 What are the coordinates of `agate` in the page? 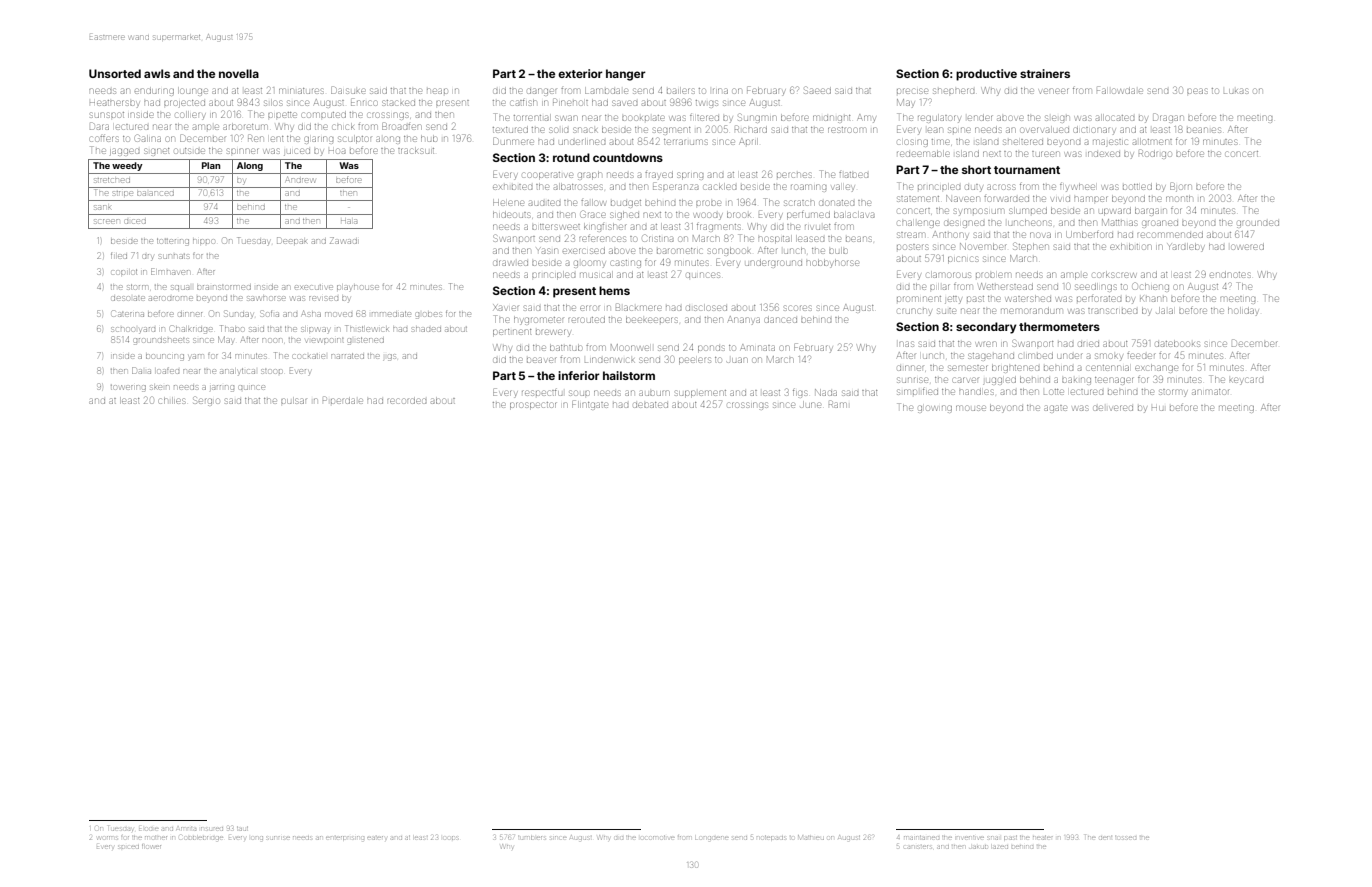 It's located at (1055, 409).
